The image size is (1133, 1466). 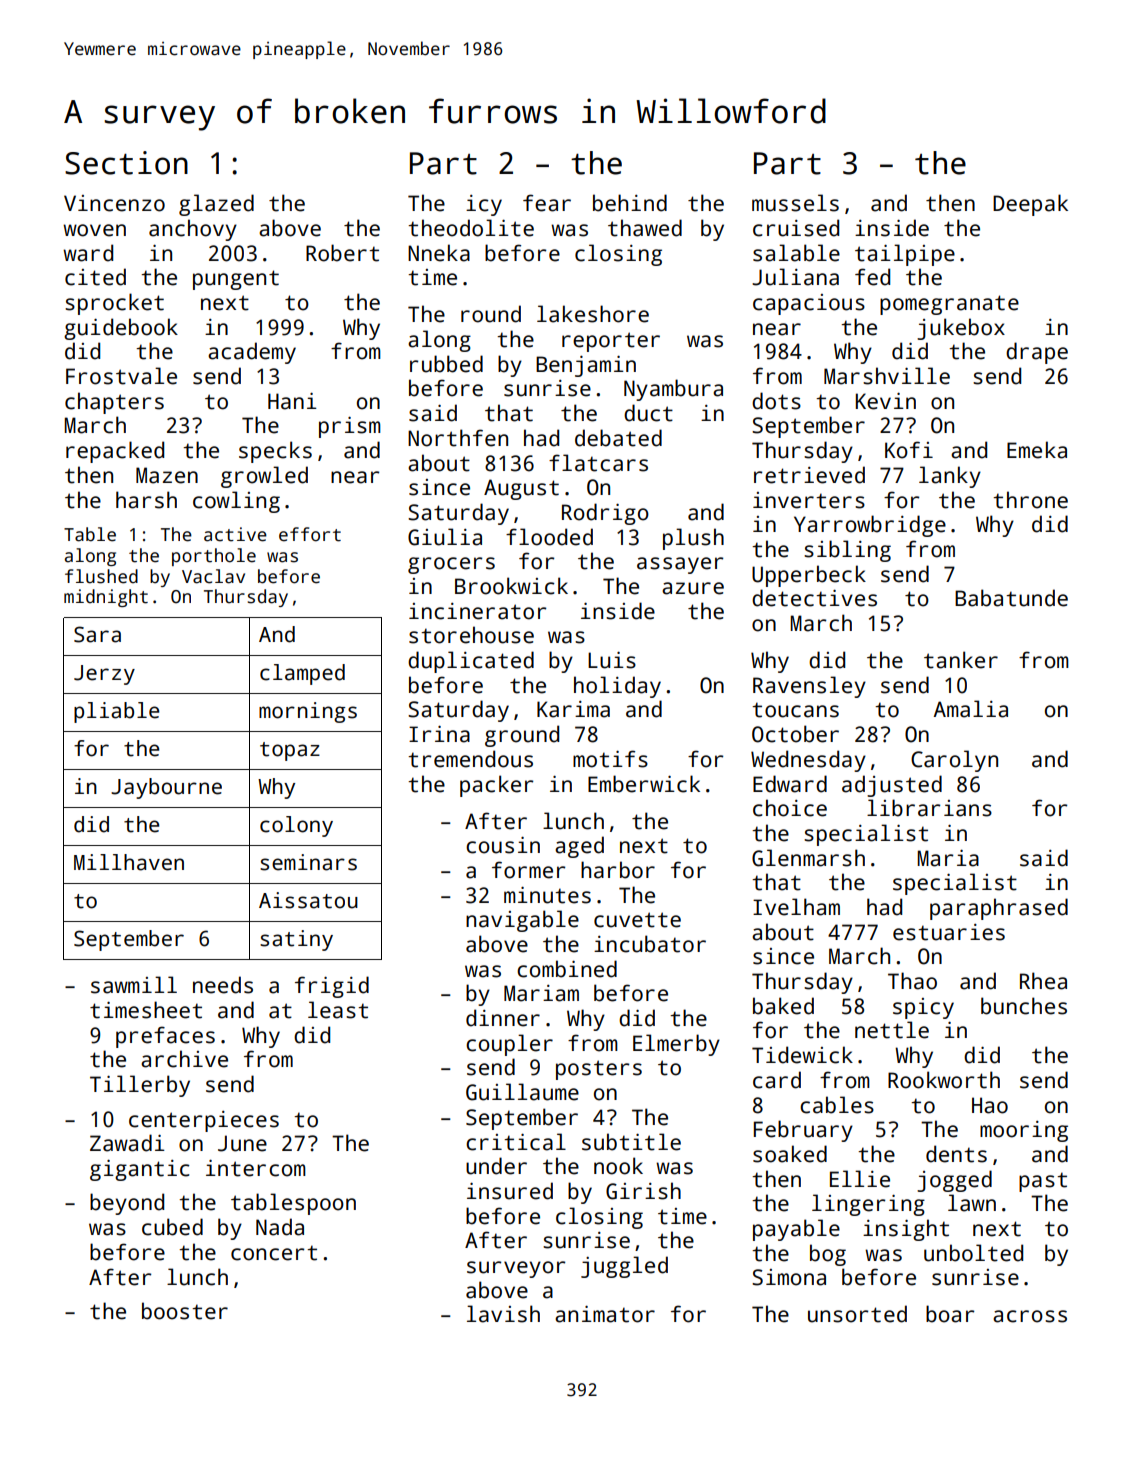 I want to click on prefaces, so click(x=165, y=1037).
